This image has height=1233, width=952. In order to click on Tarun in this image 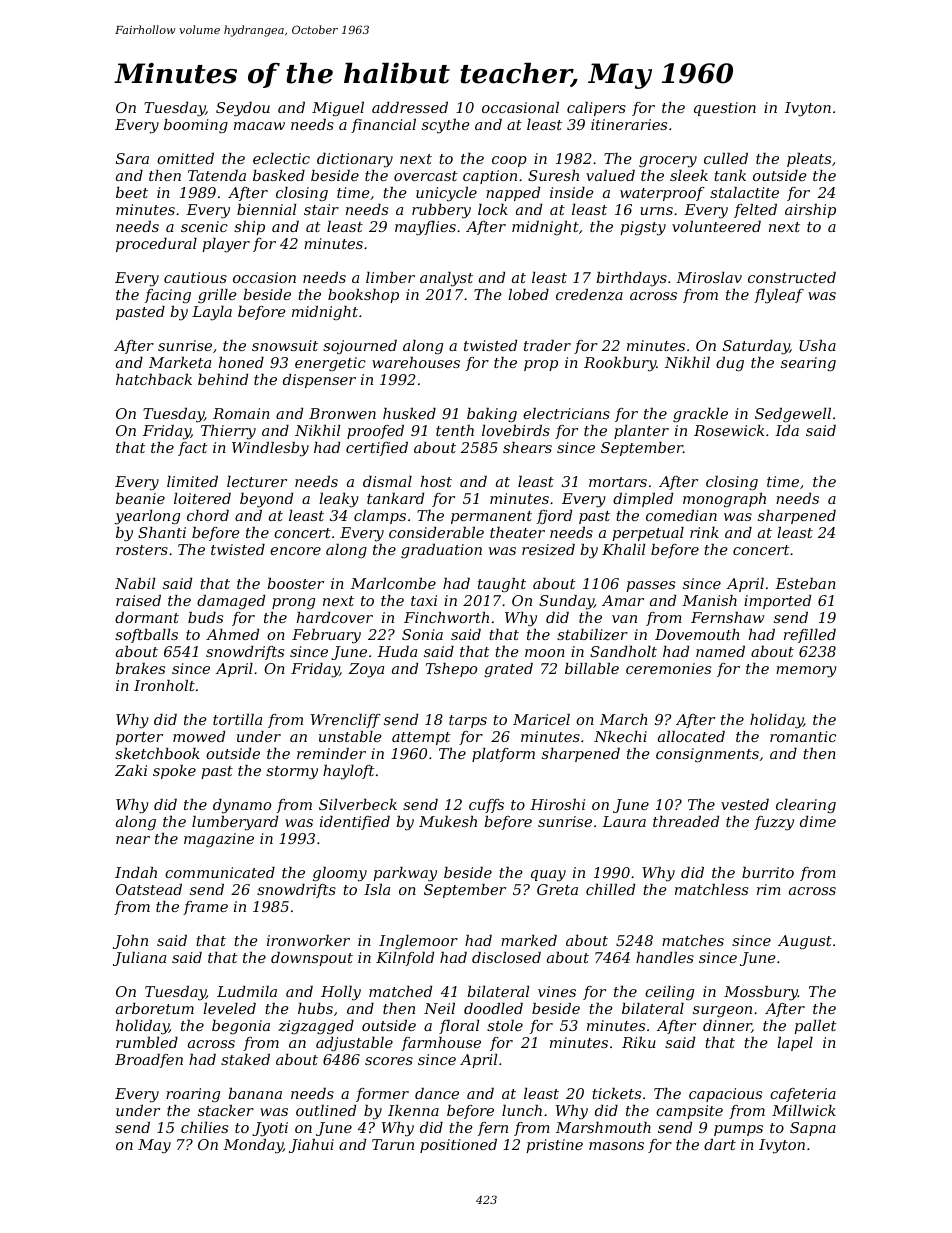, I will do `click(393, 1144)`.
